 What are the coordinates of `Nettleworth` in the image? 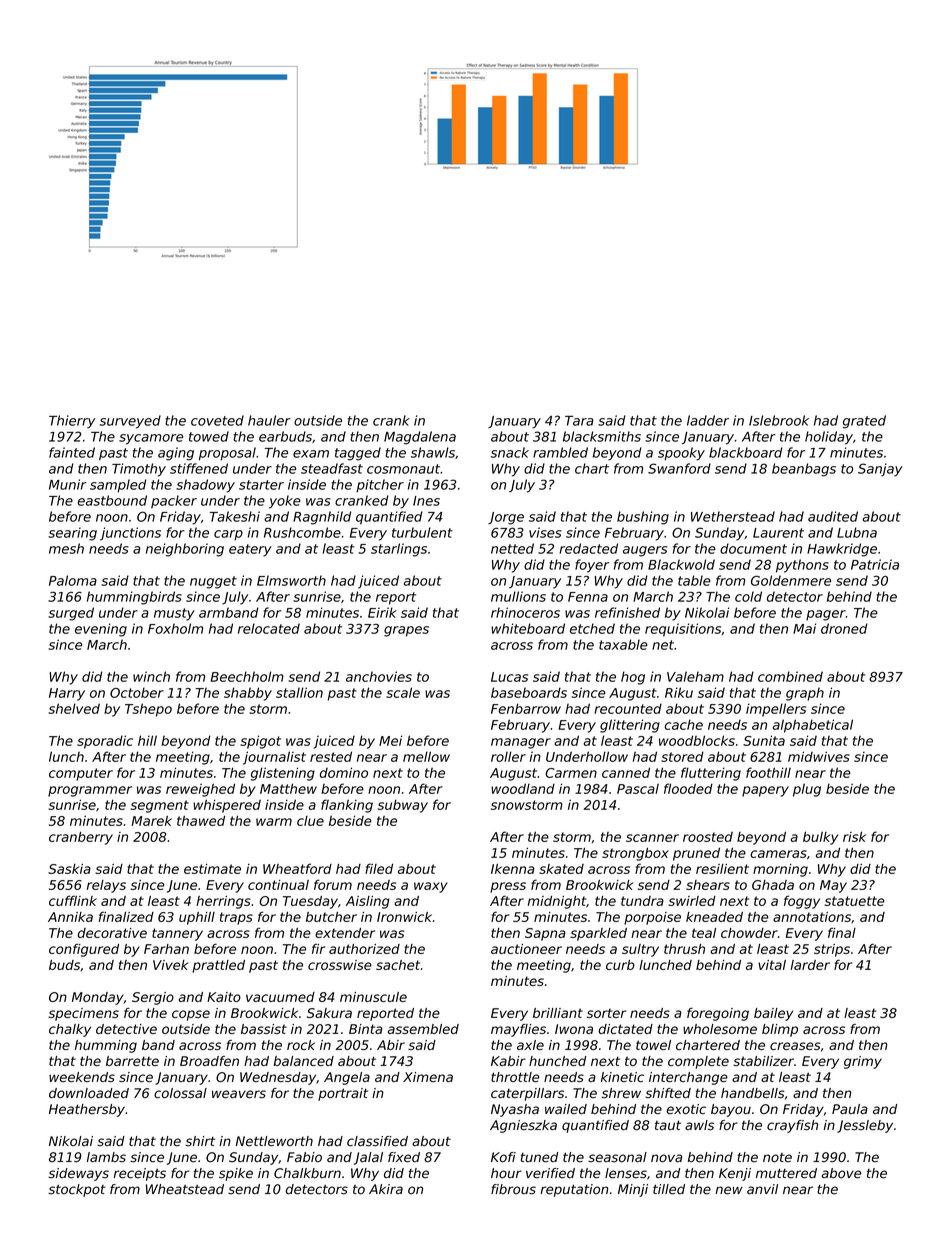 It's located at (274, 1141).
